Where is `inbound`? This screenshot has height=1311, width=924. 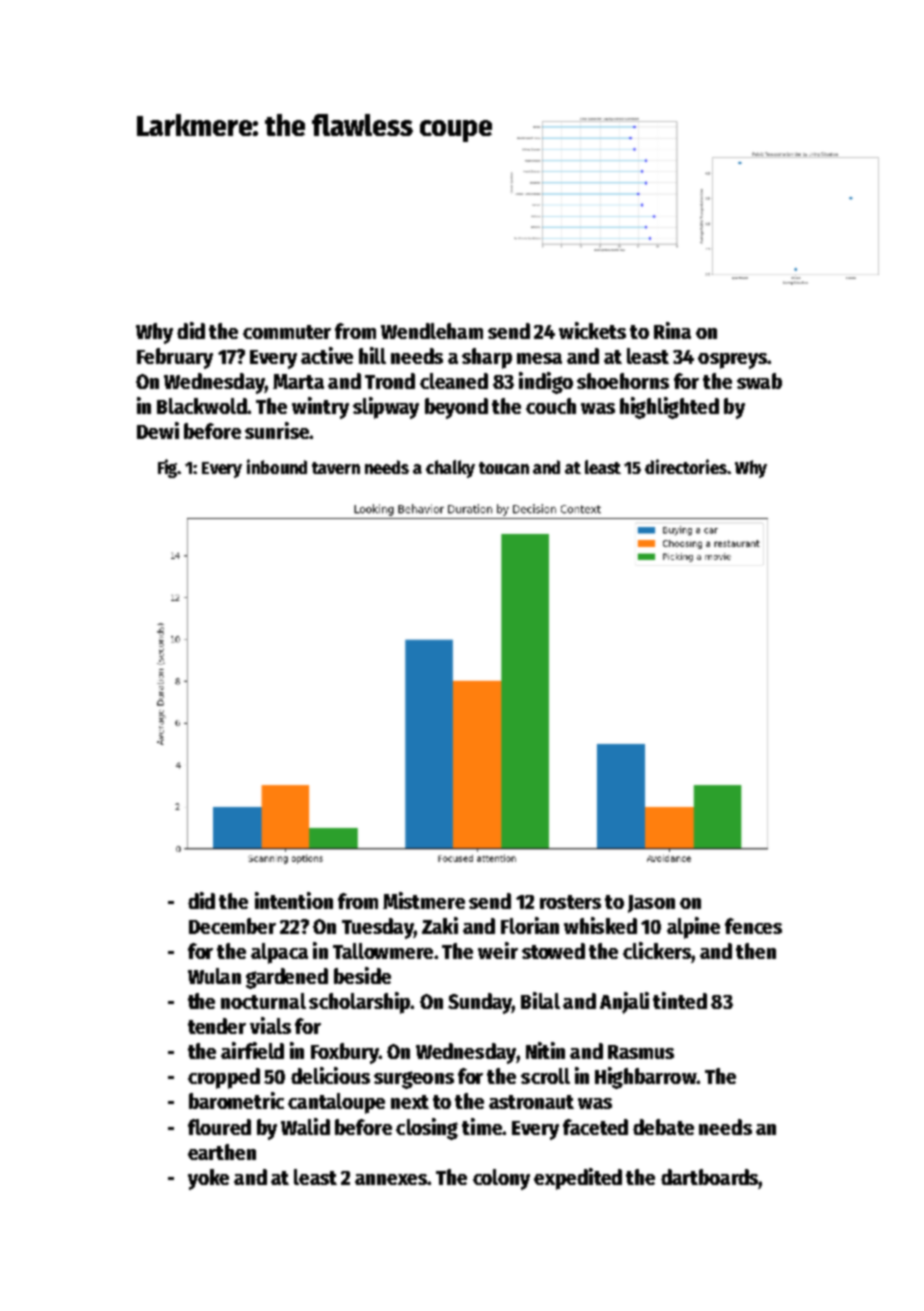 inbound is located at coordinates (277, 466).
